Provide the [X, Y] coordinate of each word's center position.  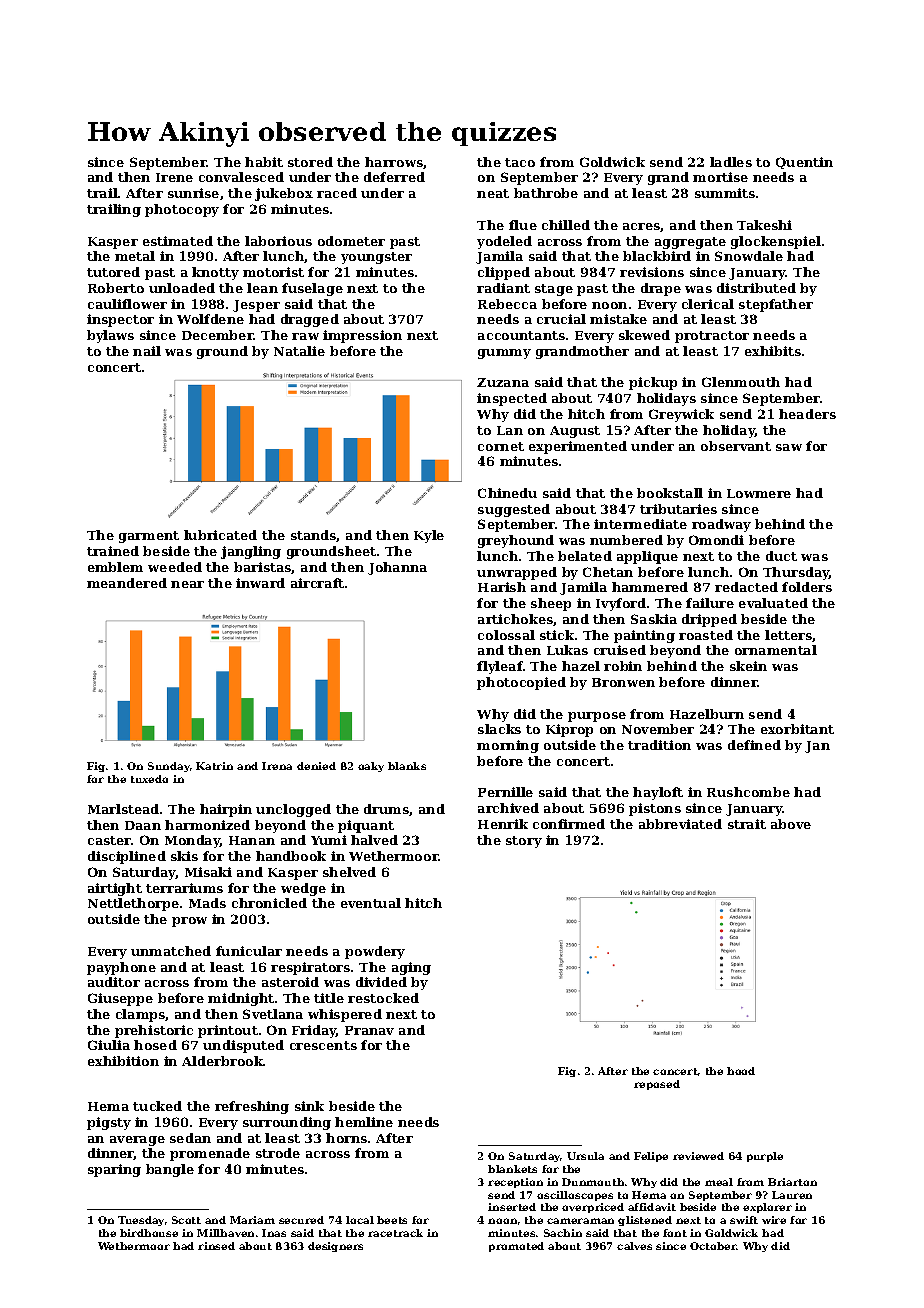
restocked [383, 998]
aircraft [317, 583]
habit [264, 162]
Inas [274, 1233]
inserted [512, 1207]
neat [493, 193]
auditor [114, 982]
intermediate [640, 524]
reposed [657, 1085]
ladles [731, 162]
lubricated [220, 535]
